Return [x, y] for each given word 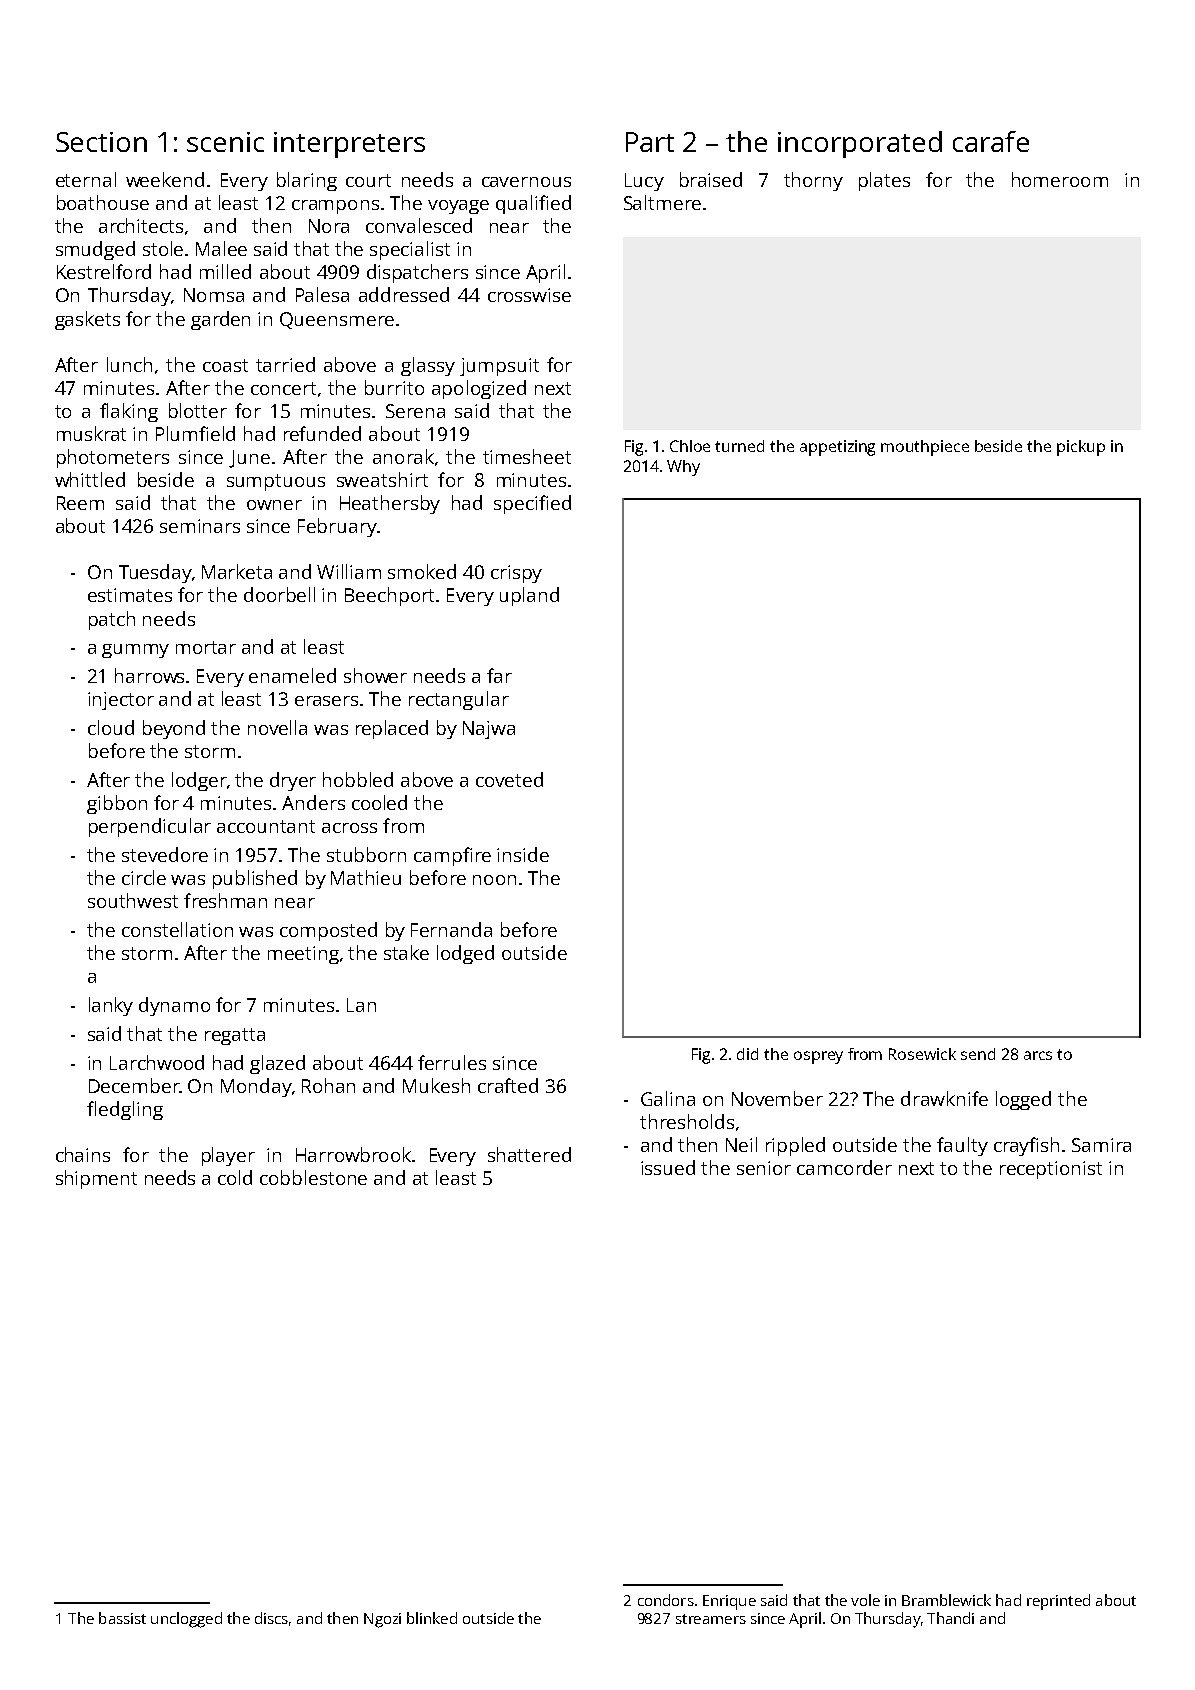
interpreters [349, 145]
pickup [1081, 448]
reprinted [1058, 1602]
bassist [122, 1618]
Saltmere [662, 202]
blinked [432, 1618]
